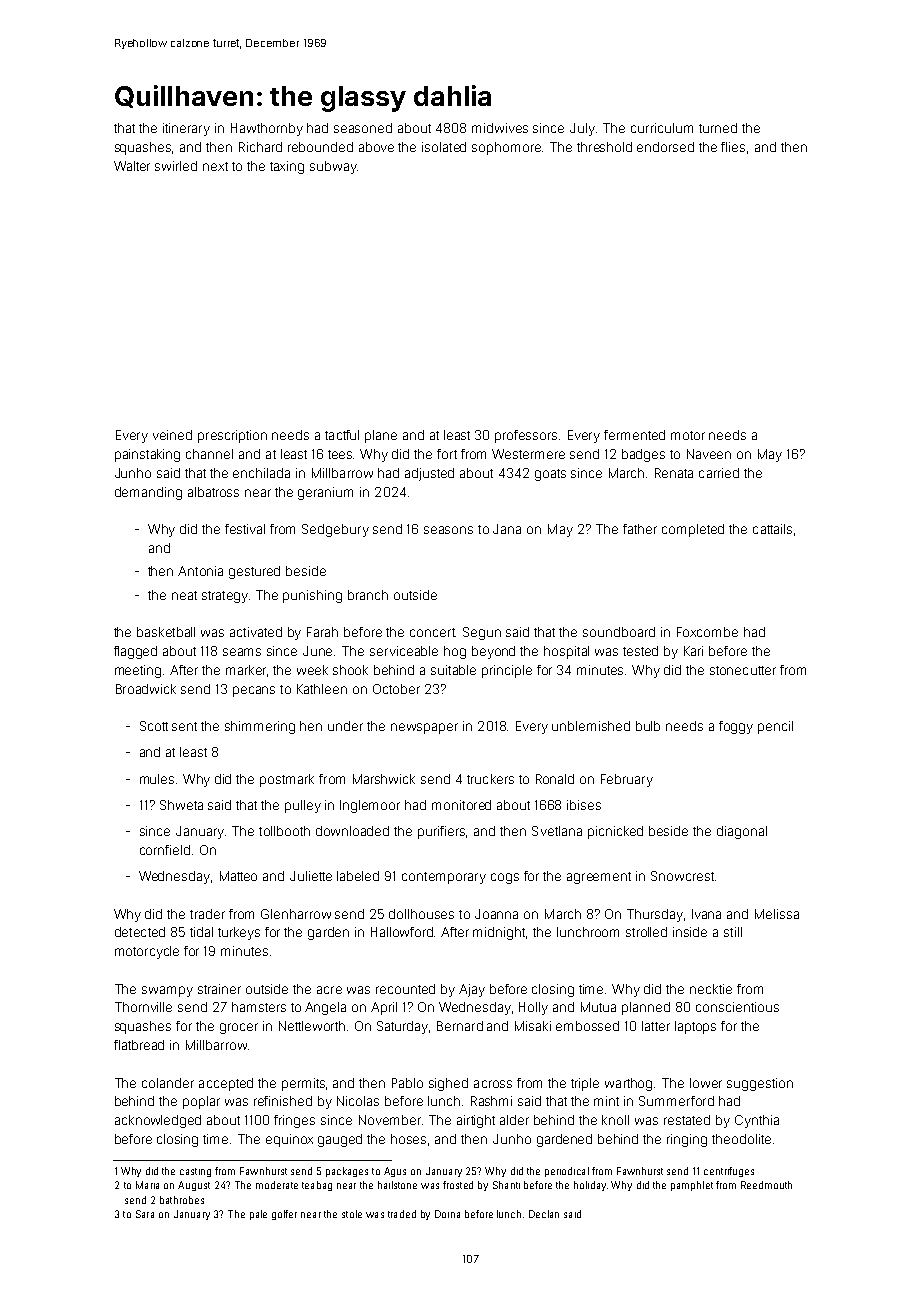 This screenshot has width=924, height=1308. What do you see at coordinates (448, 1084) in the screenshot?
I see `sighed` at bounding box center [448, 1084].
